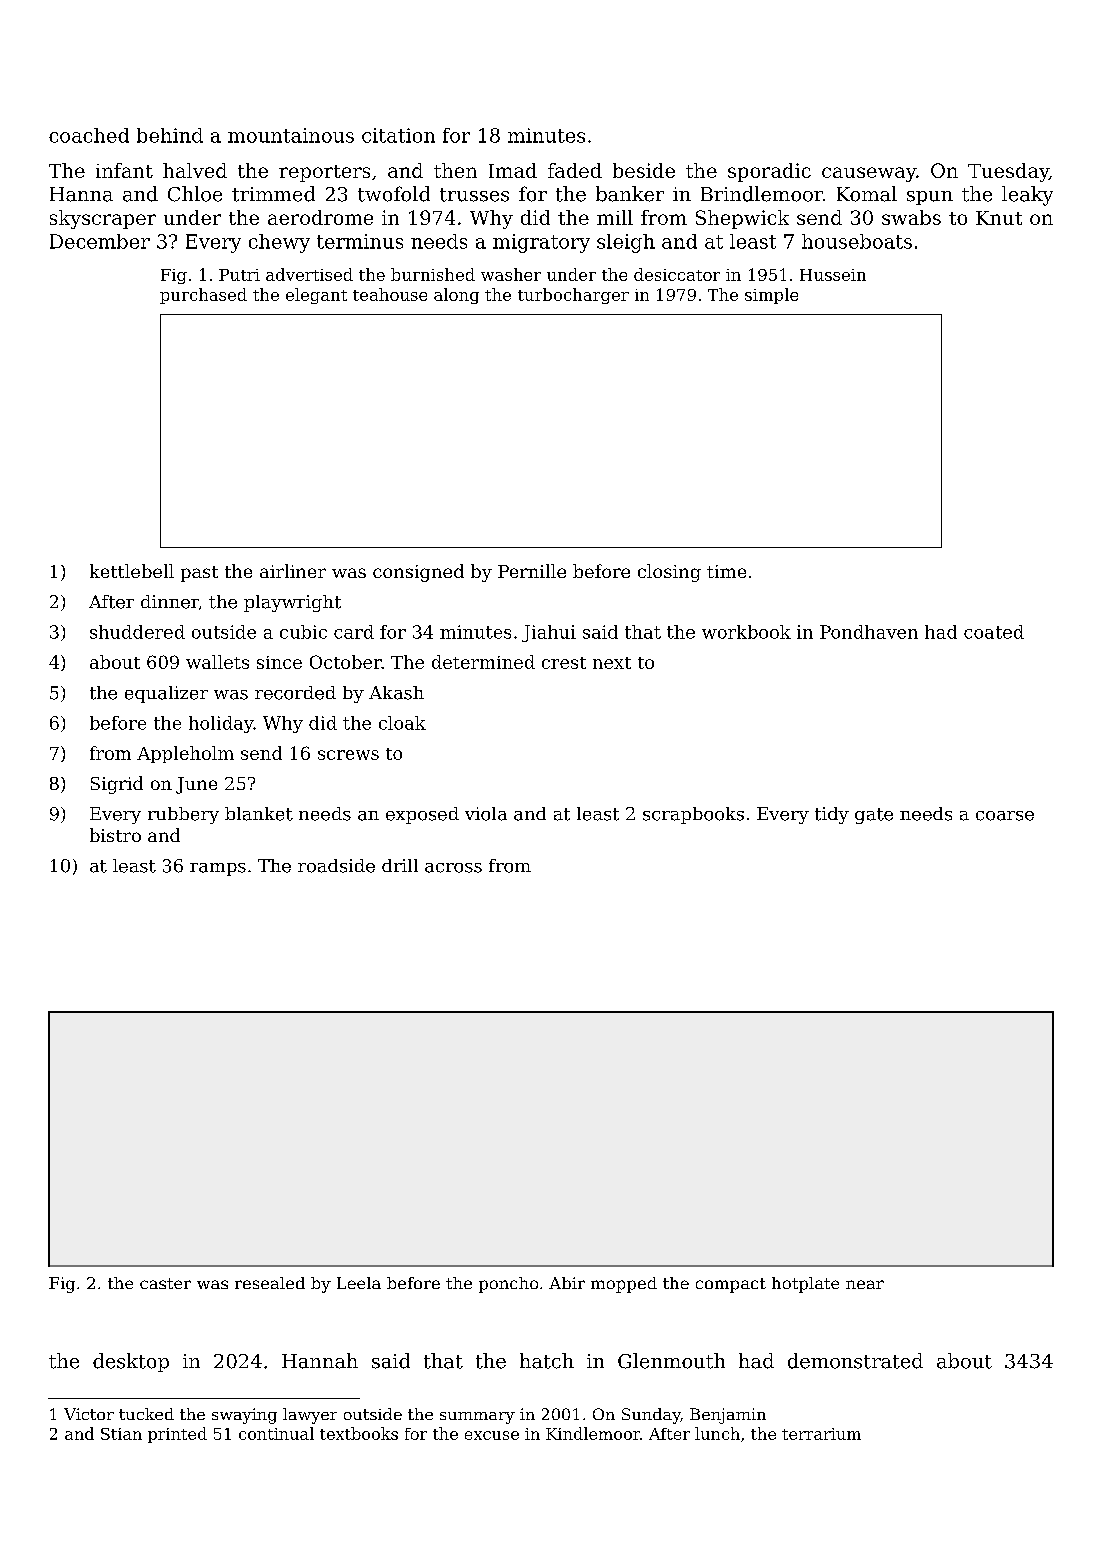  I want to click on caster, so click(165, 1283).
